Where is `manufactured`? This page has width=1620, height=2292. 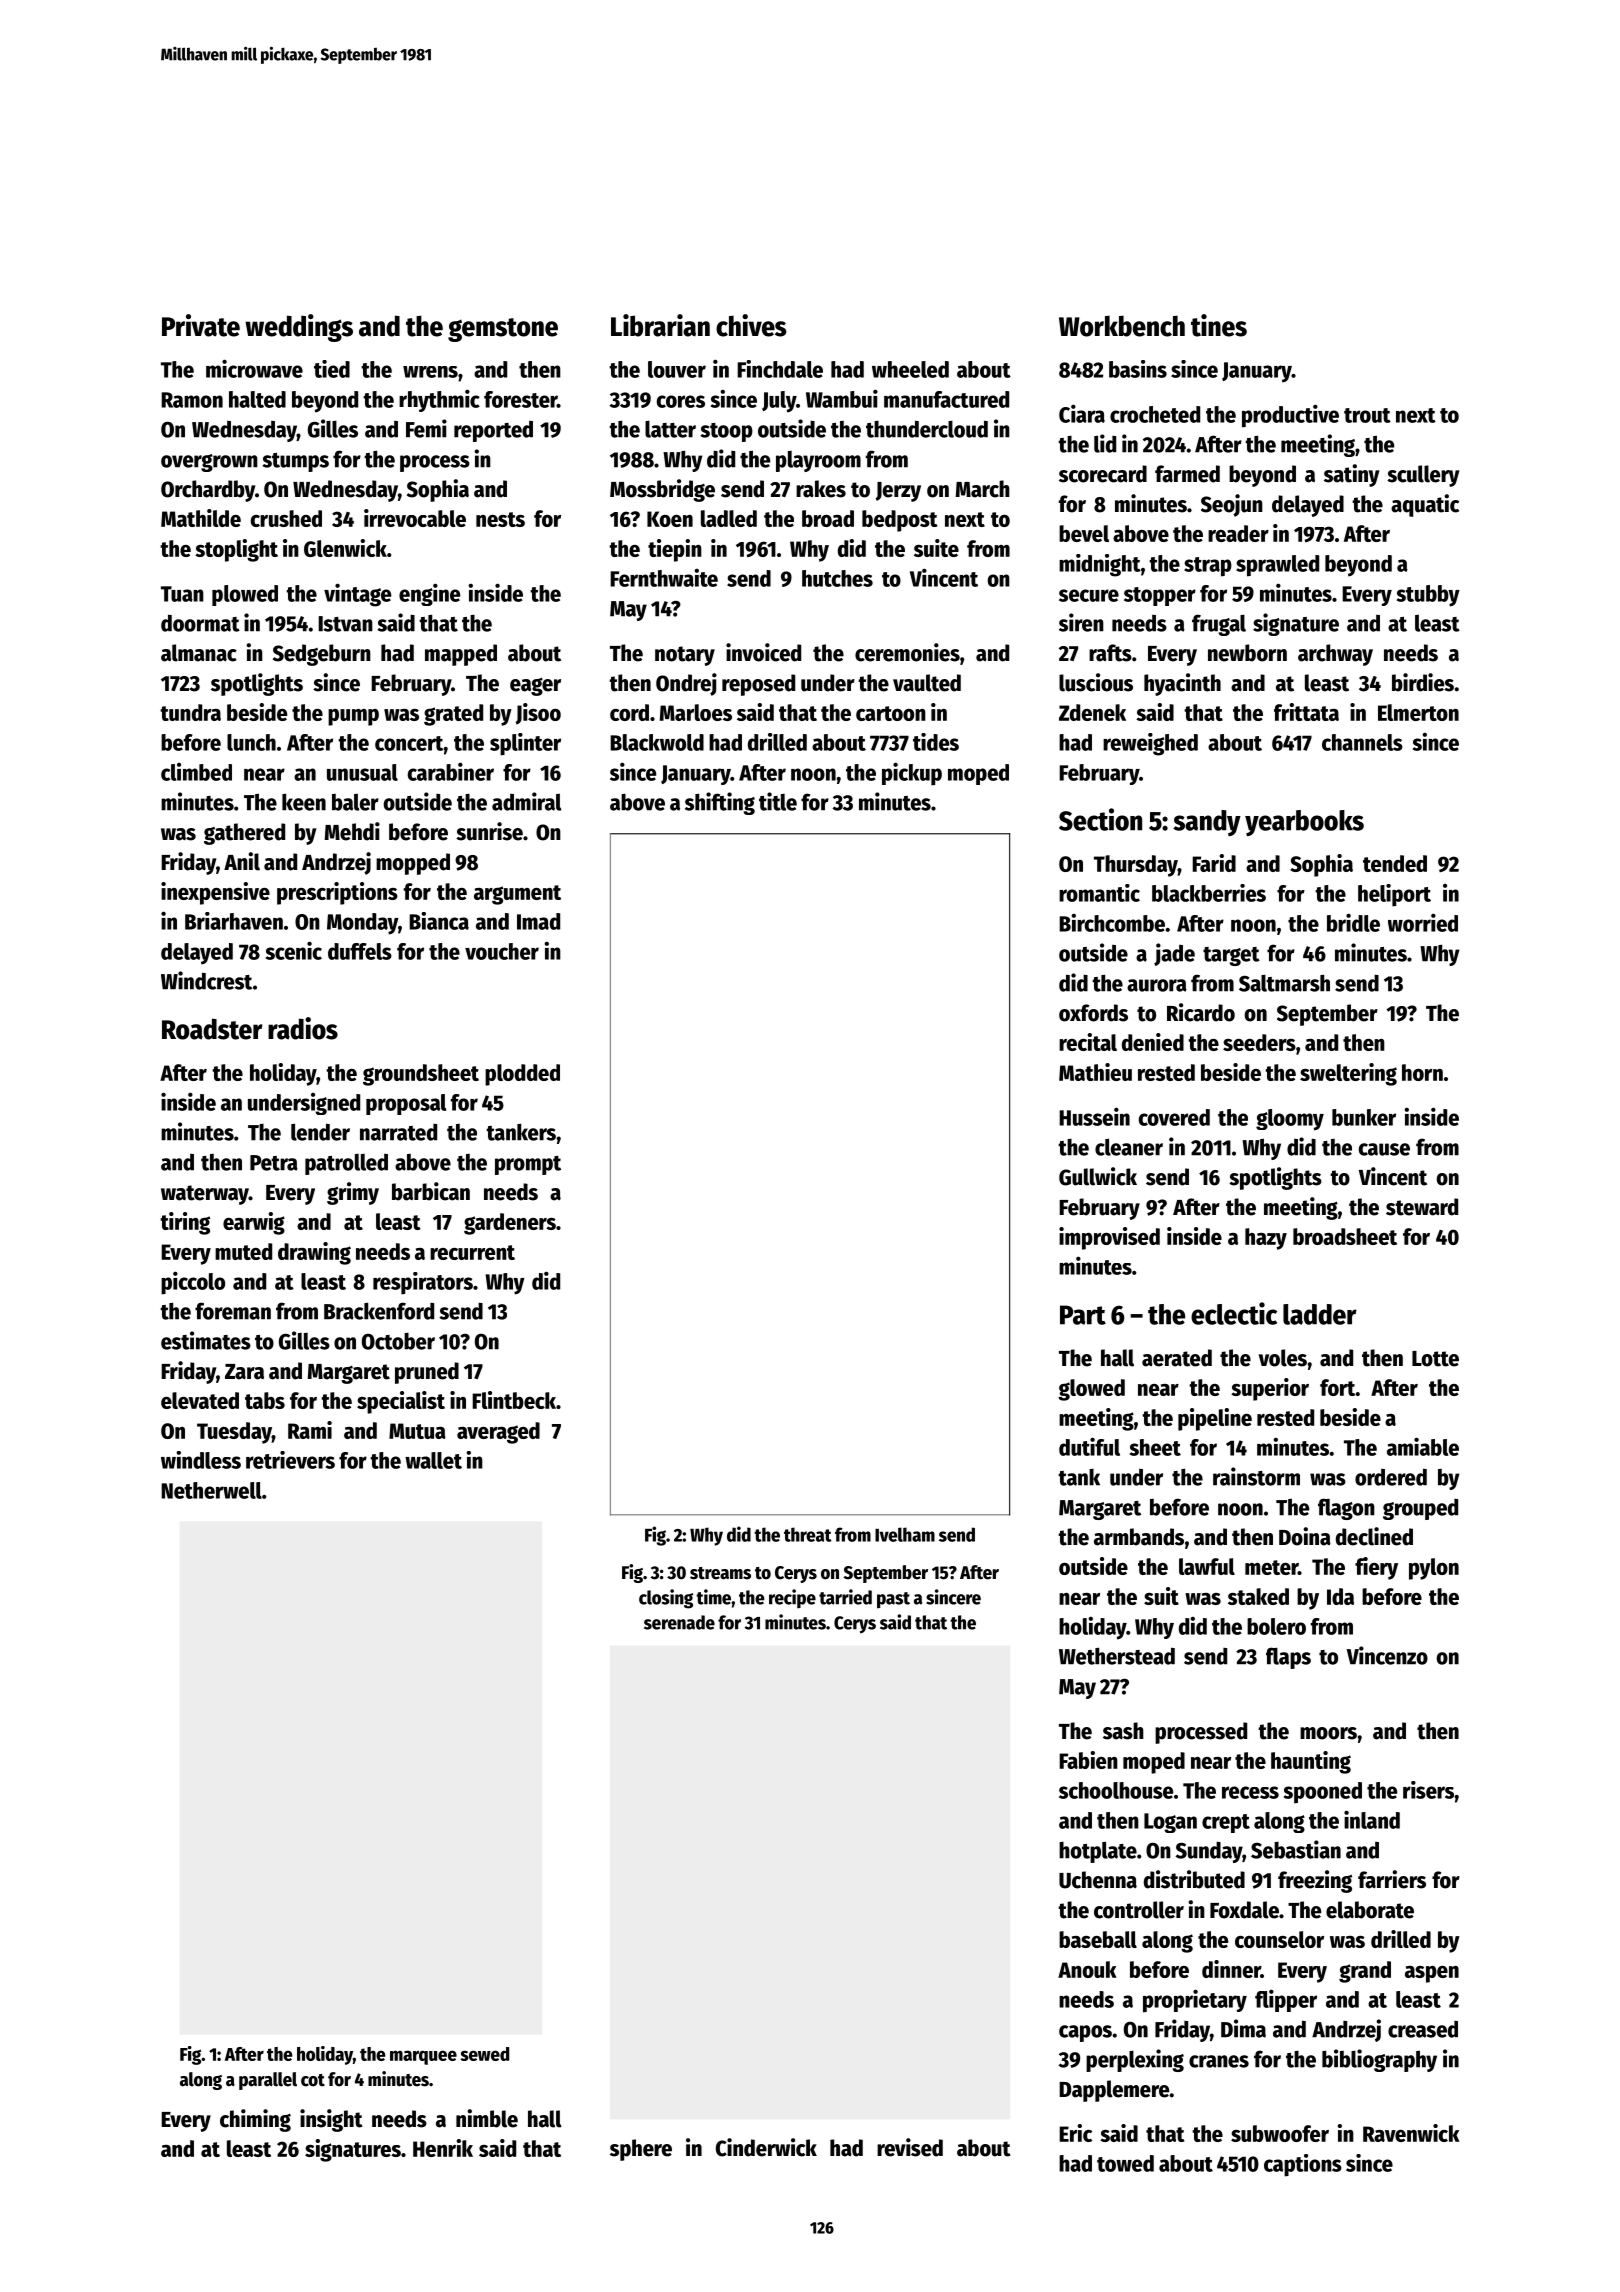 manufactured is located at coordinates (946, 399).
